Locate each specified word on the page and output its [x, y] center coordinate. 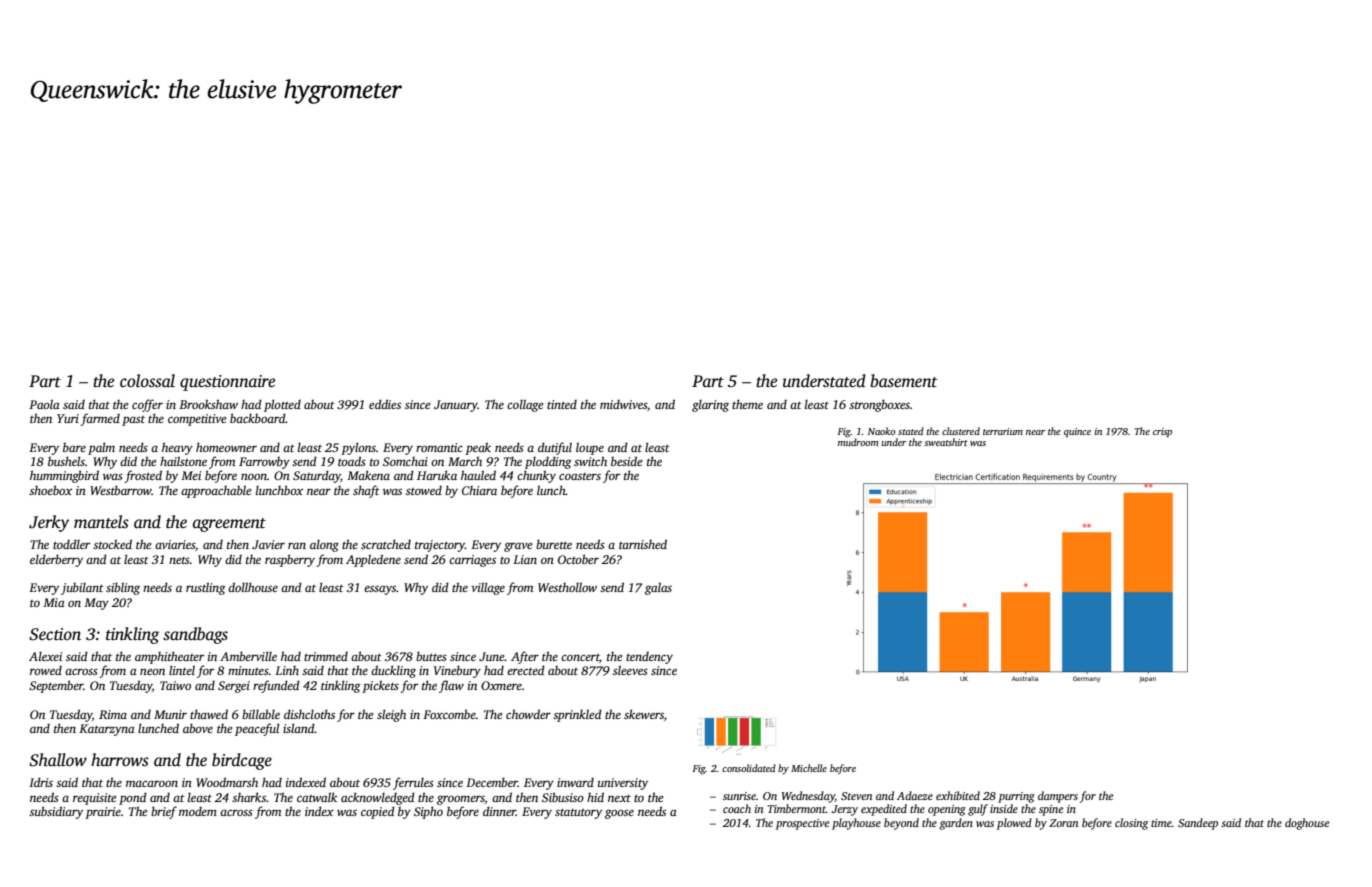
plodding [548, 462]
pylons [358, 448]
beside [626, 461]
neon [152, 671]
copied [378, 812]
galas [658, 588]
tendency [649, 658]
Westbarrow [121, 490]
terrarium [1003, 431]
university [623, 784]
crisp [1162, 433]
